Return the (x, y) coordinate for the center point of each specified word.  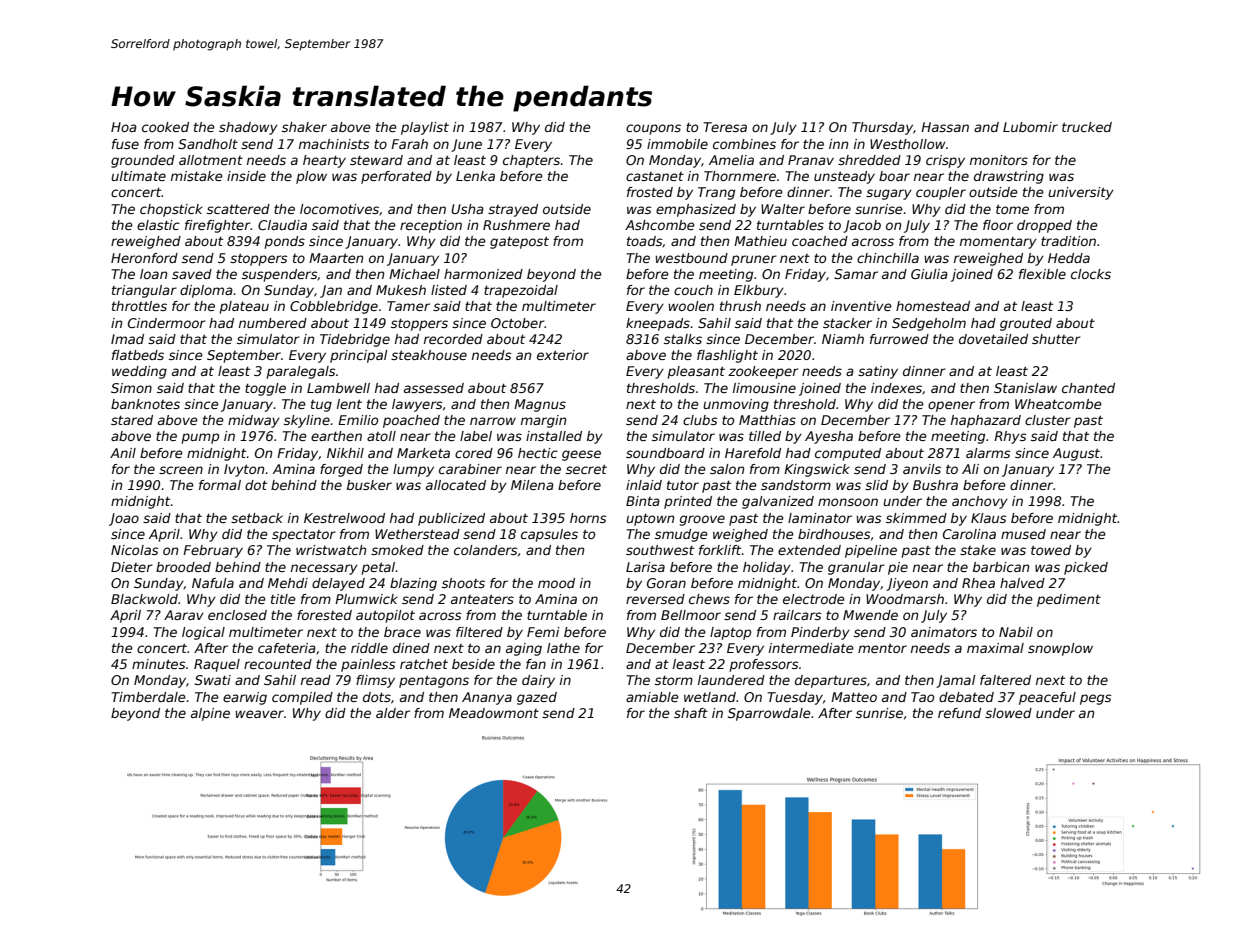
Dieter (132, 567)
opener (951, 406)
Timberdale (148, 697)
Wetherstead (417, 534)
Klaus (989, 518)
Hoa (124, 127)
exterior (563, 355)
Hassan (945, 127)
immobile (677, 144)
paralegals (301, 372)
